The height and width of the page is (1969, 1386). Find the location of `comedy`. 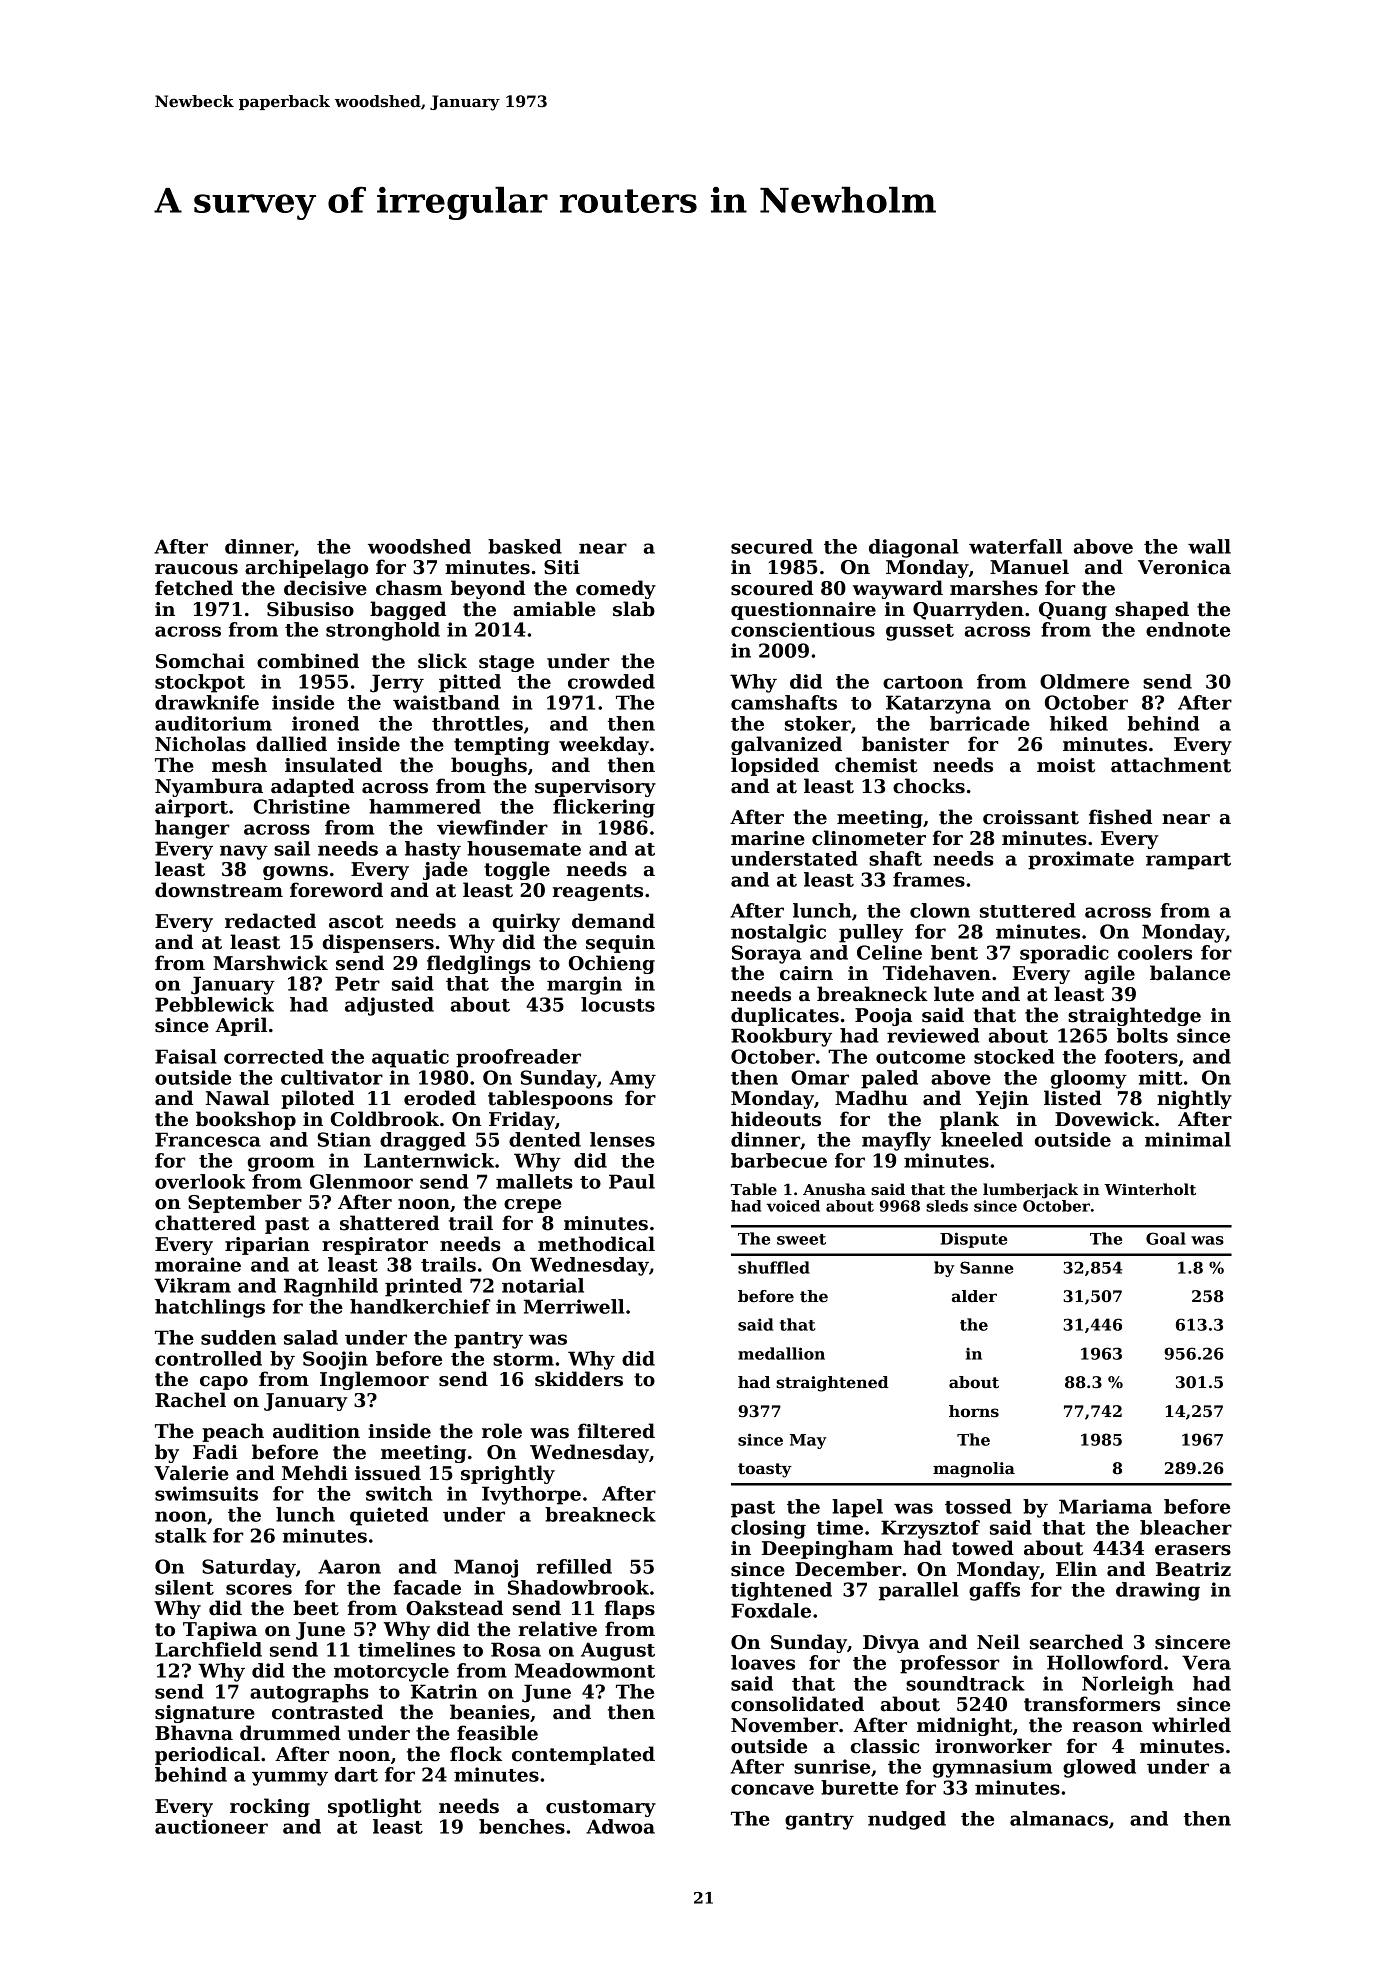

comedy is located at coordinates (616, 589).
